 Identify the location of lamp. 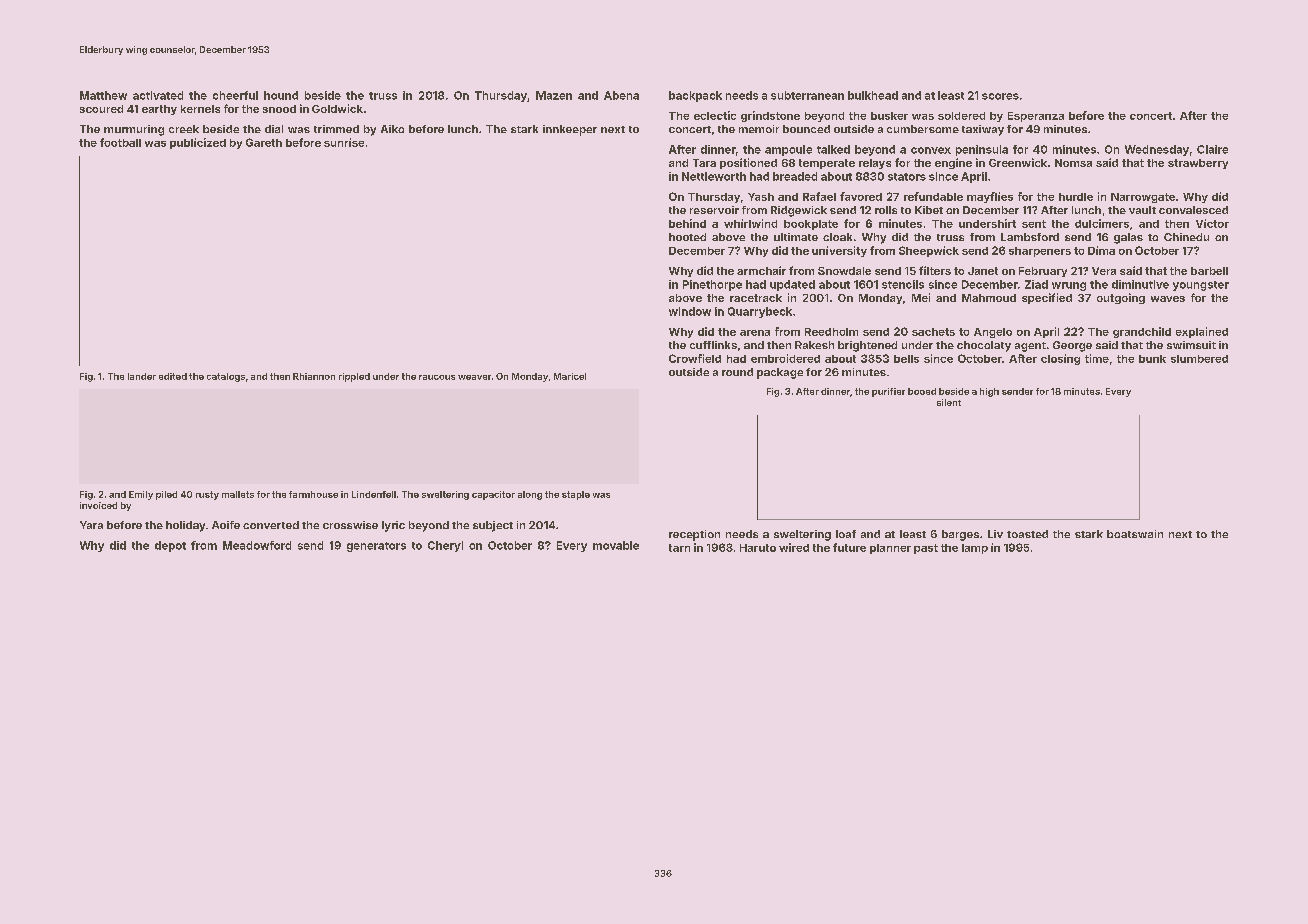
(975, 549).
